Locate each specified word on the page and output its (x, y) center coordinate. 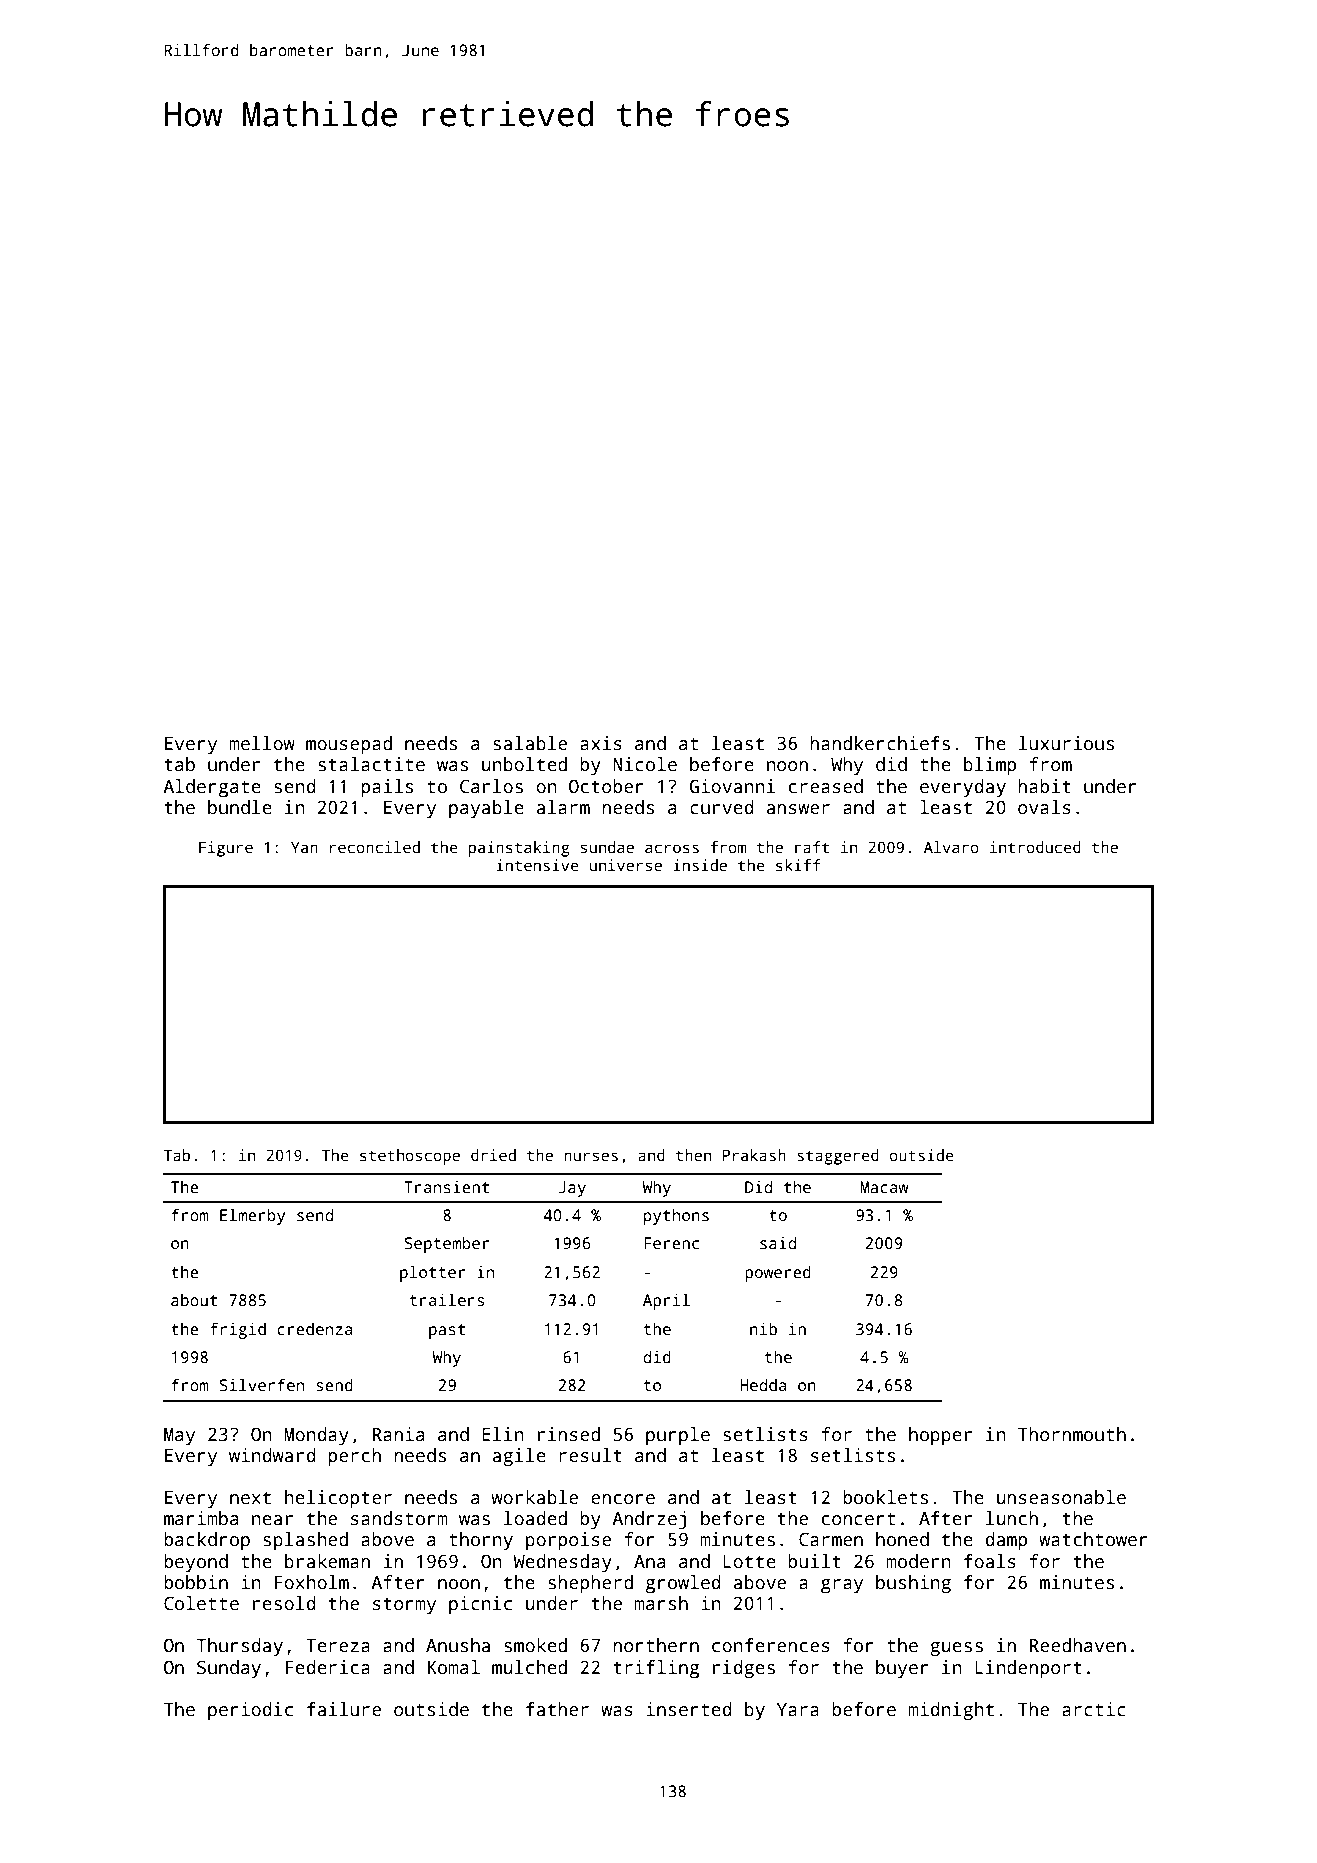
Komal (454, 1667)
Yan (304, 848)
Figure (226, 849)
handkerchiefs (880, 743)
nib (763, 1328)
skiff (798, 865)
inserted (689, 1709)
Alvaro (951, 847)
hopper (940, 1436)
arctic (1094, 1709)
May (179, 1437)
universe (626, 865)
